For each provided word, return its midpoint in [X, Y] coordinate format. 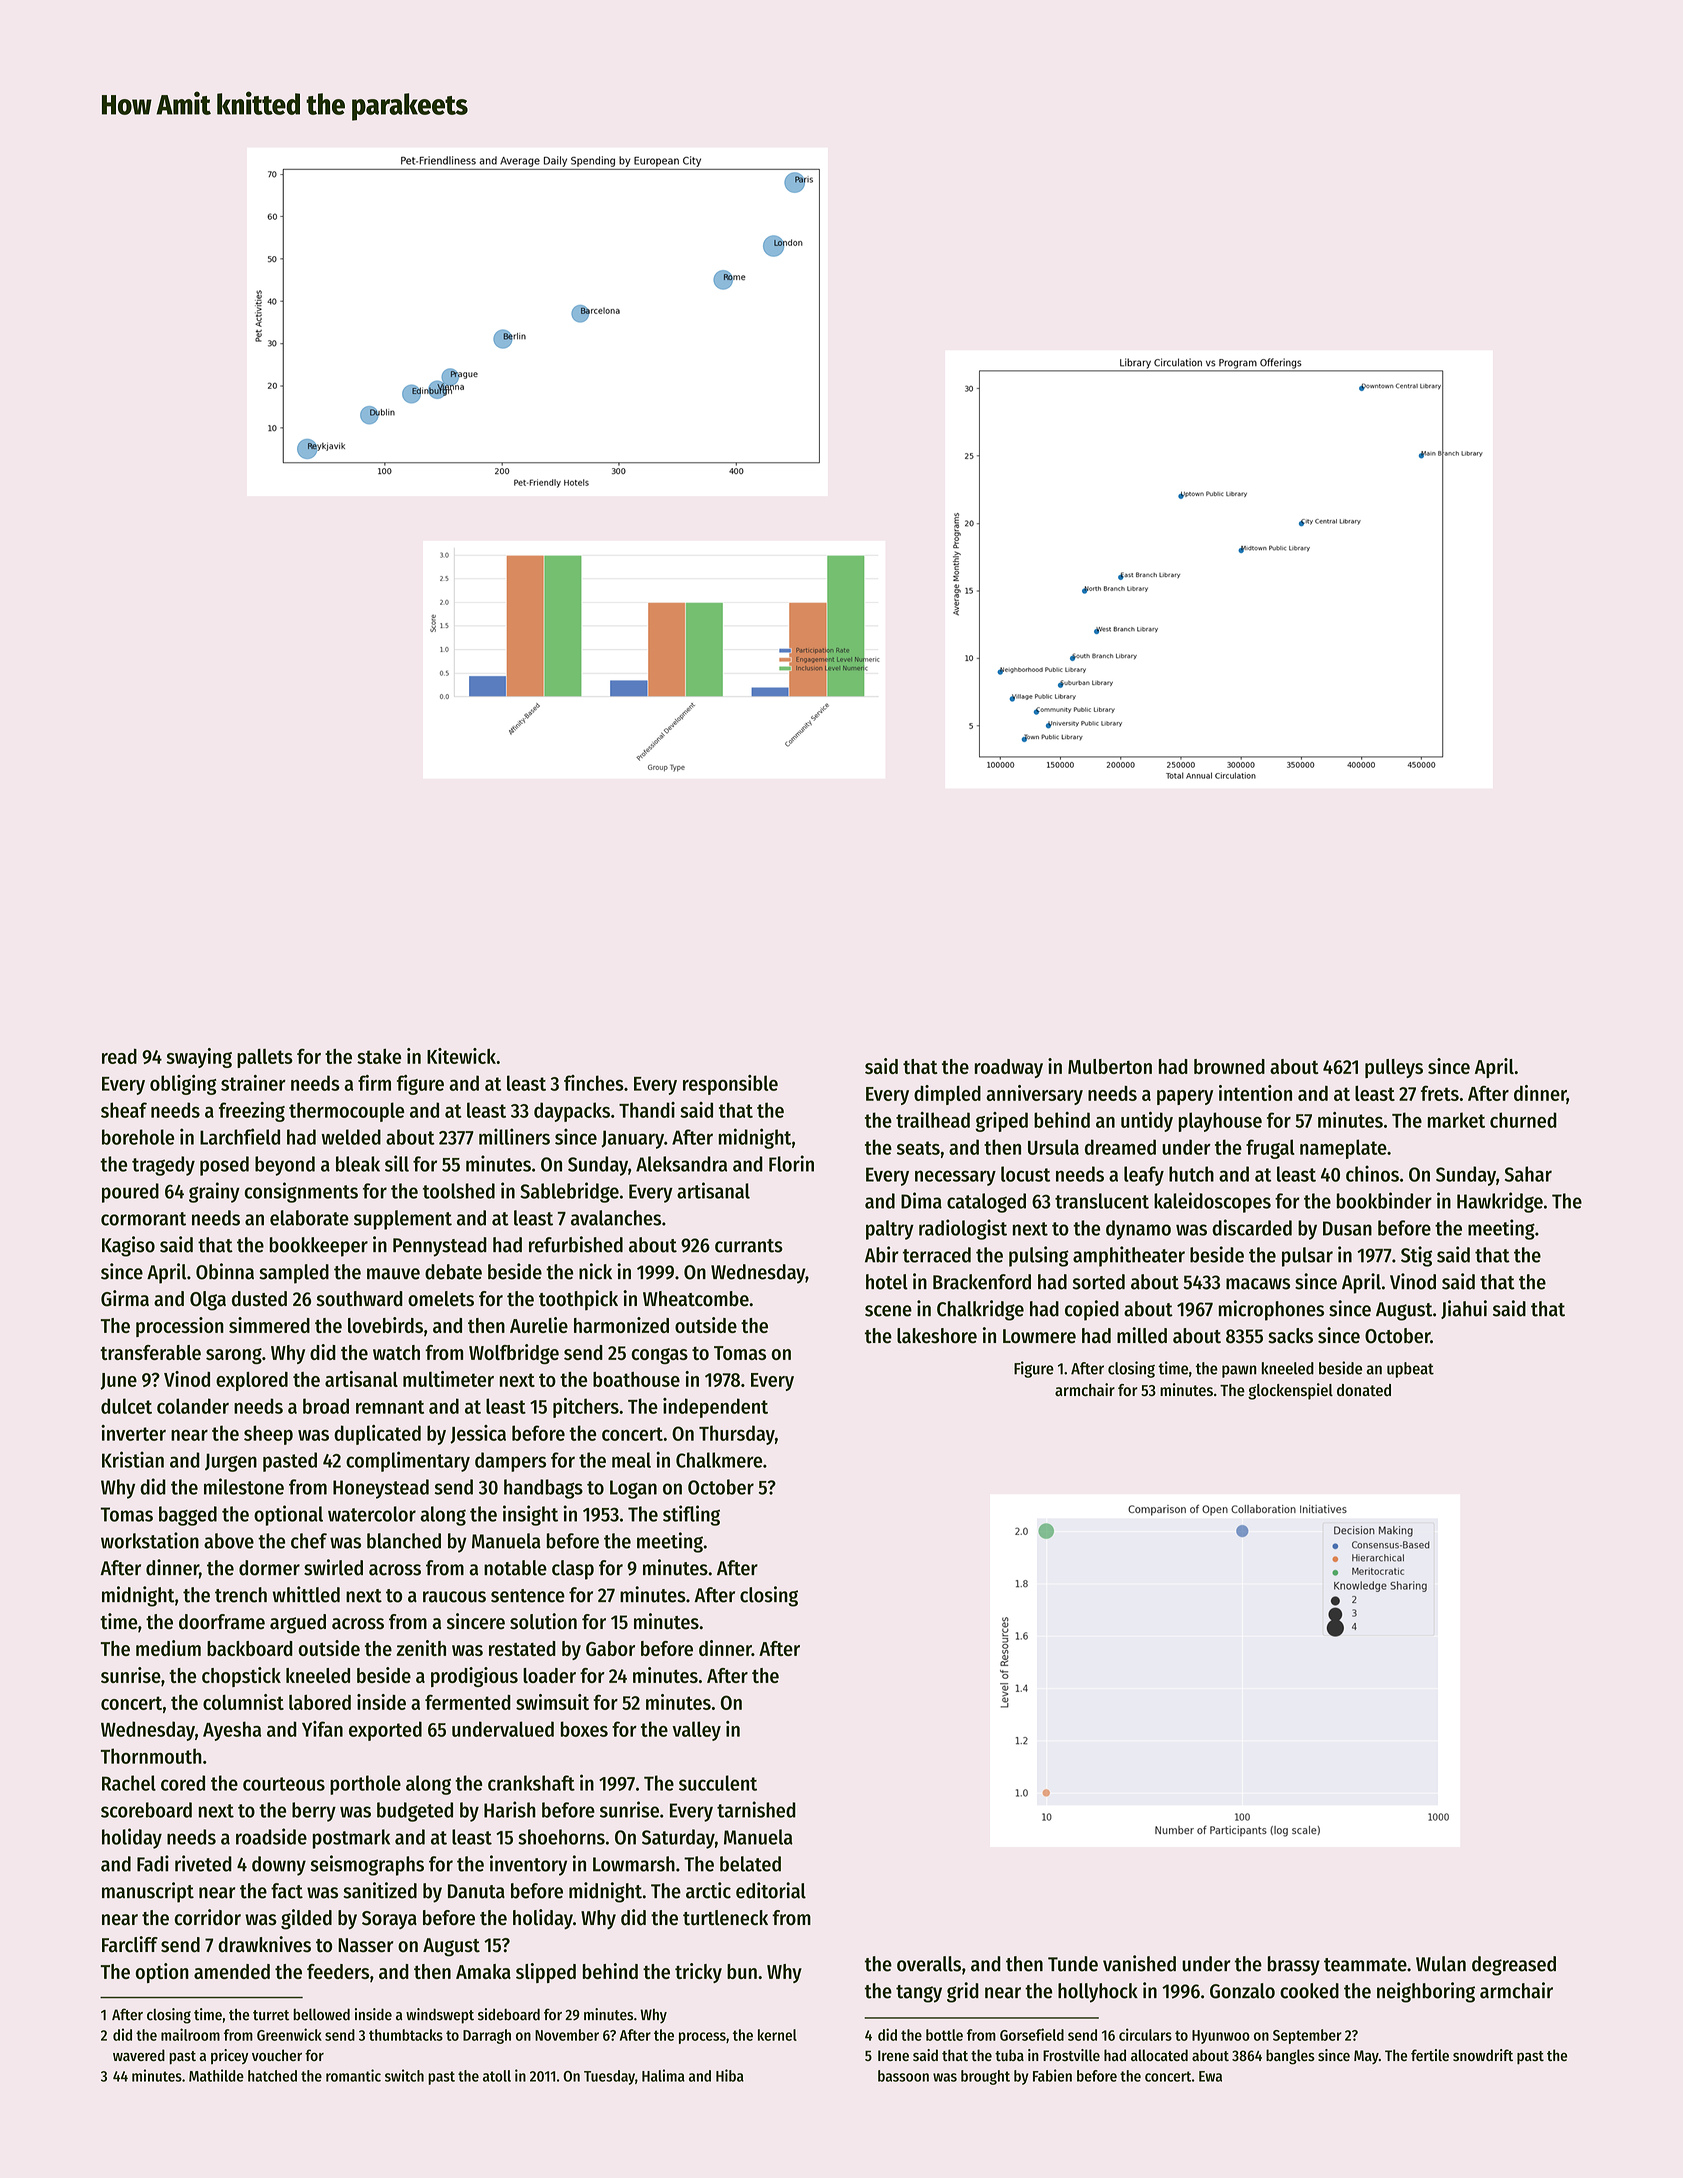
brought [985, 2077]
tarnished [756, 1809]
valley [696, 1731]
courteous [284, 1784]
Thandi [647, 1110]
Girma [125, 1298]
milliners [514, 1136]
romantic [353, 2075]
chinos [1372, 1173]
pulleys [1394, 1068]
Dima [921, 1200]
